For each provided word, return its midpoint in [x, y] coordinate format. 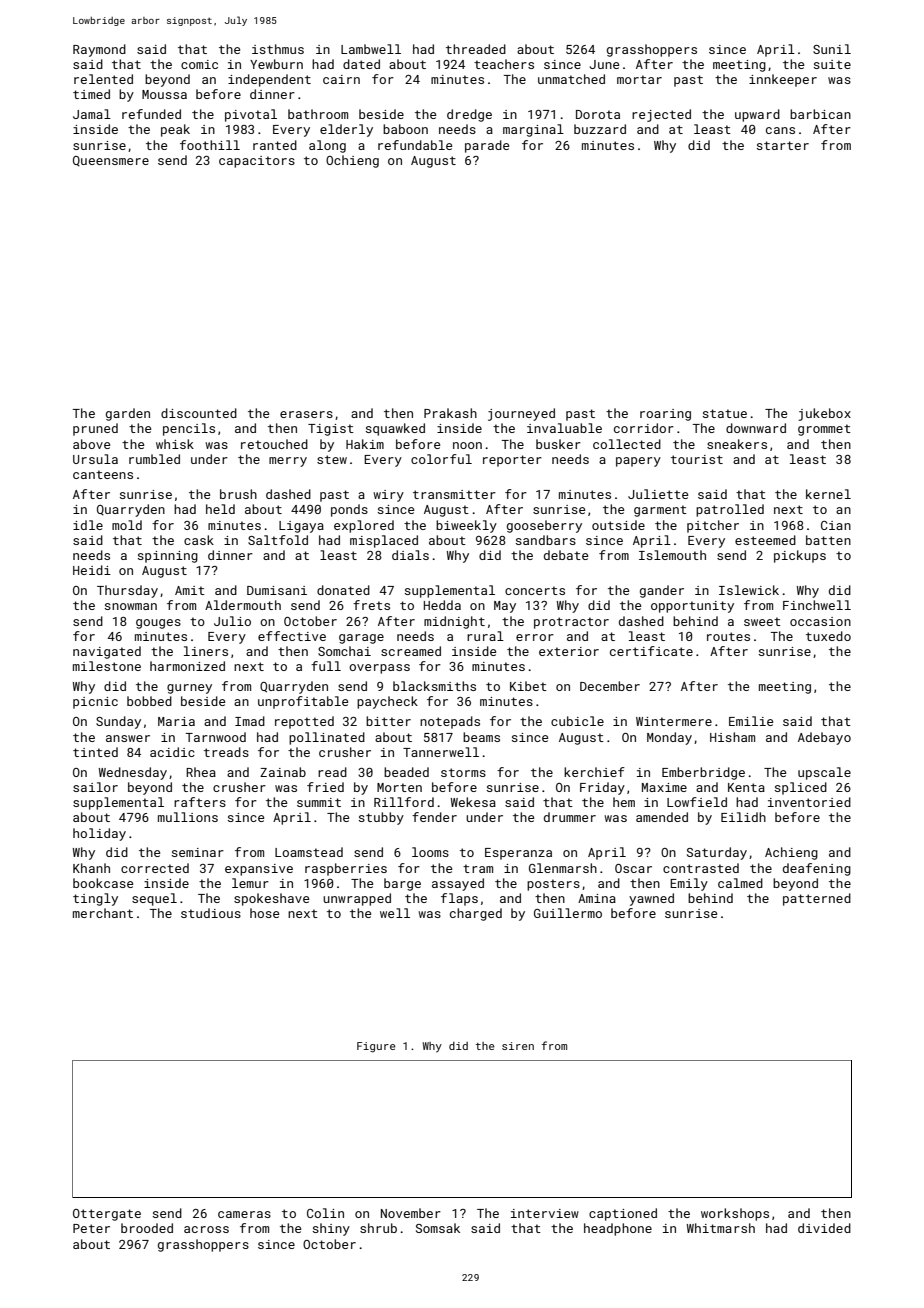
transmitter [454, 494]
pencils [189, 429]
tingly [95, 899]
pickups [800, 556]
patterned [817, 899]
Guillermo [568, 913]
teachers [504, 64]
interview [545, 1213]
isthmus [278, 49]
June [604, 64]
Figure [376, 1047]
